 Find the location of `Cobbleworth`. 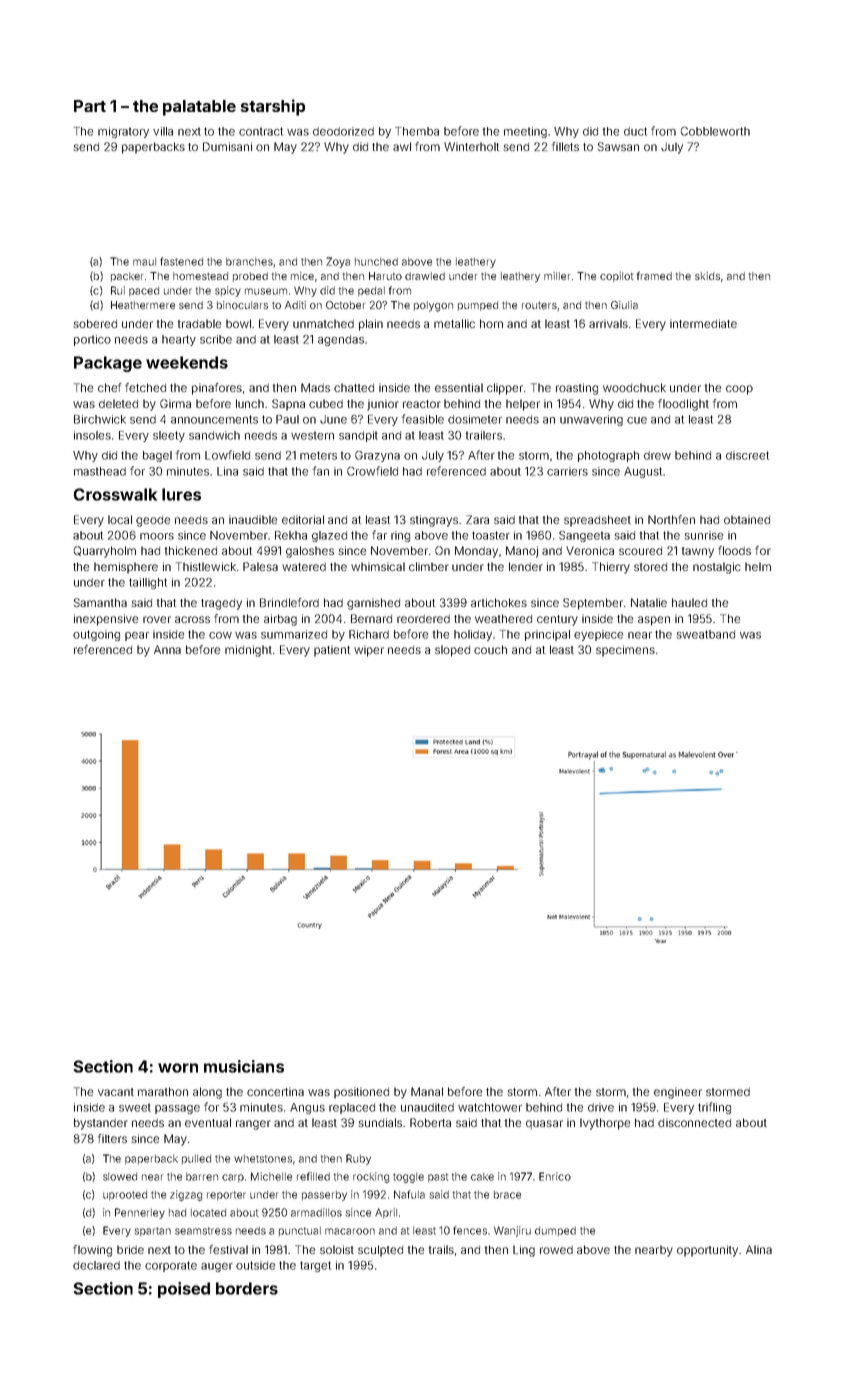

Cobbleworth is located at coordinates (715, 131).
